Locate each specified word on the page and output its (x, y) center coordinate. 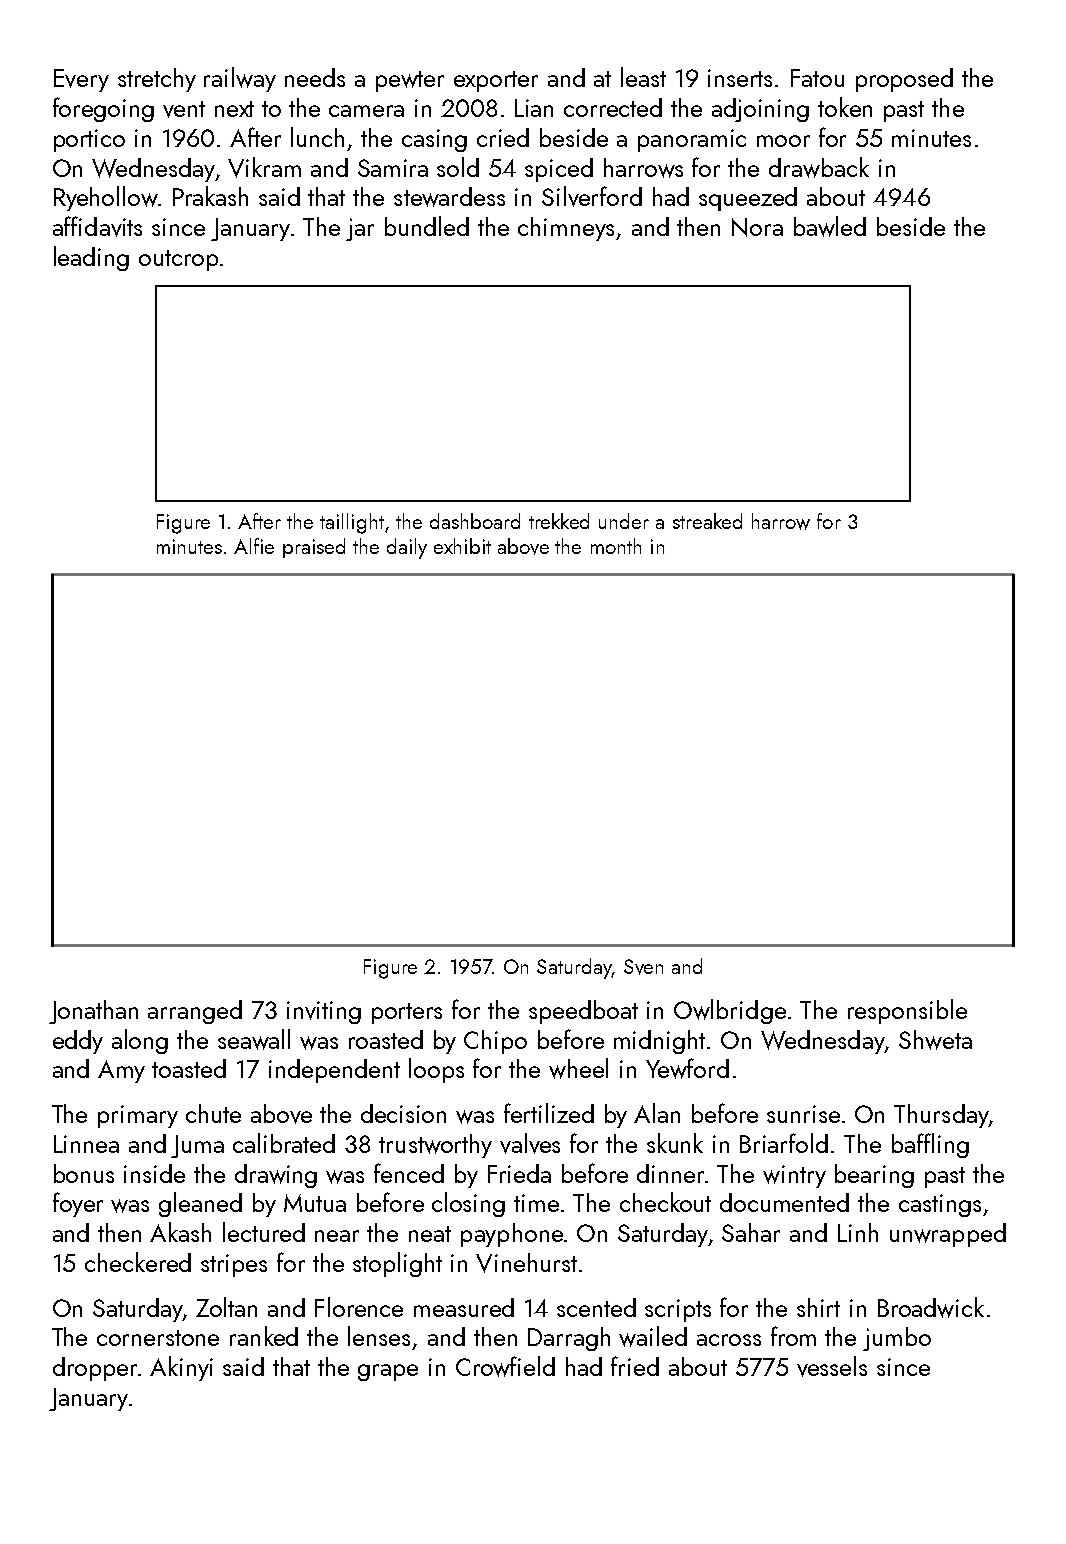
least (643, 77)
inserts (740, 78)
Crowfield (505, 1366)
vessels (832, 1366)
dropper (95, 1369)
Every (81, 80)
